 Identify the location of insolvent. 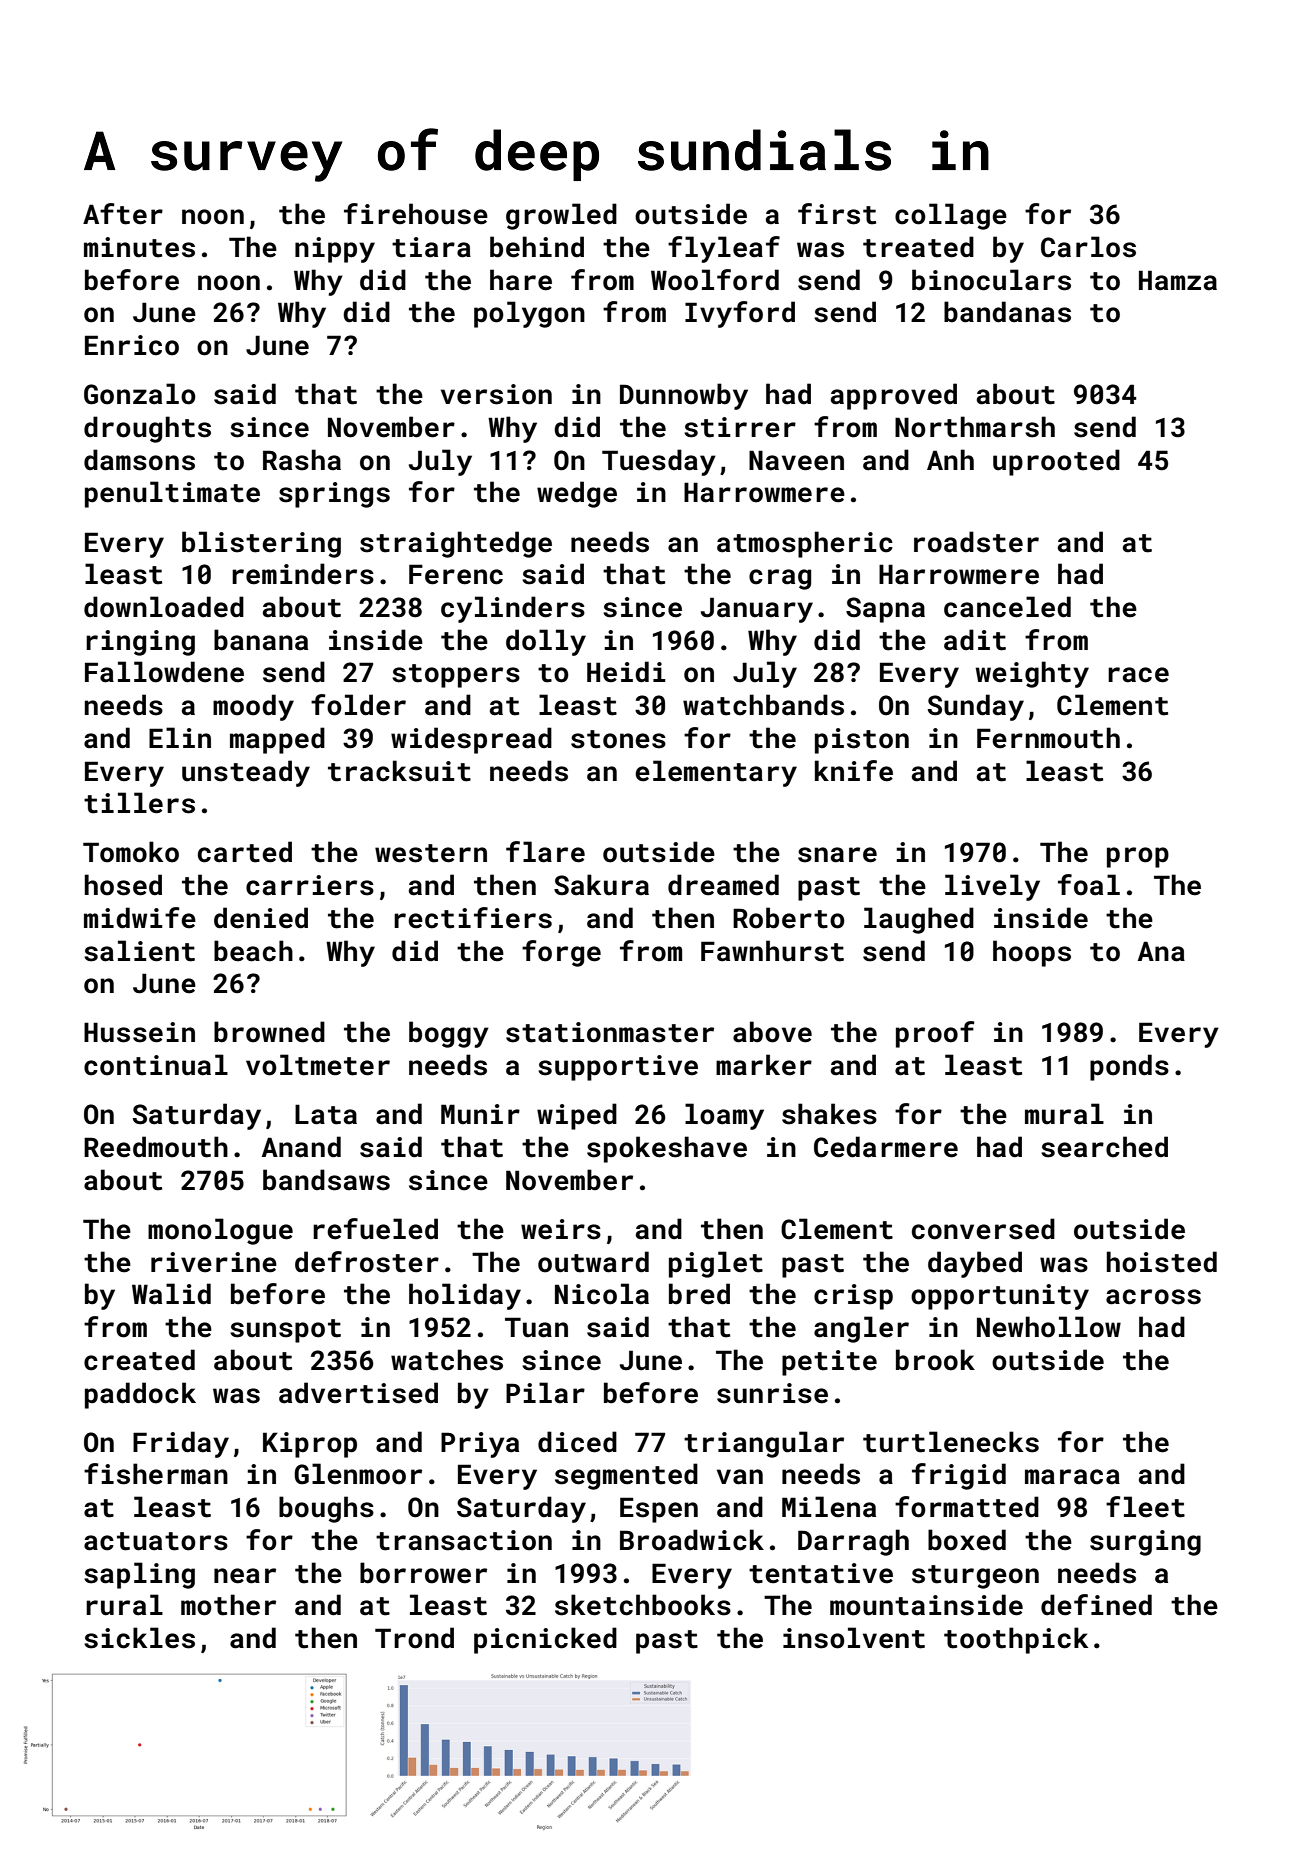
(854, 1638).
